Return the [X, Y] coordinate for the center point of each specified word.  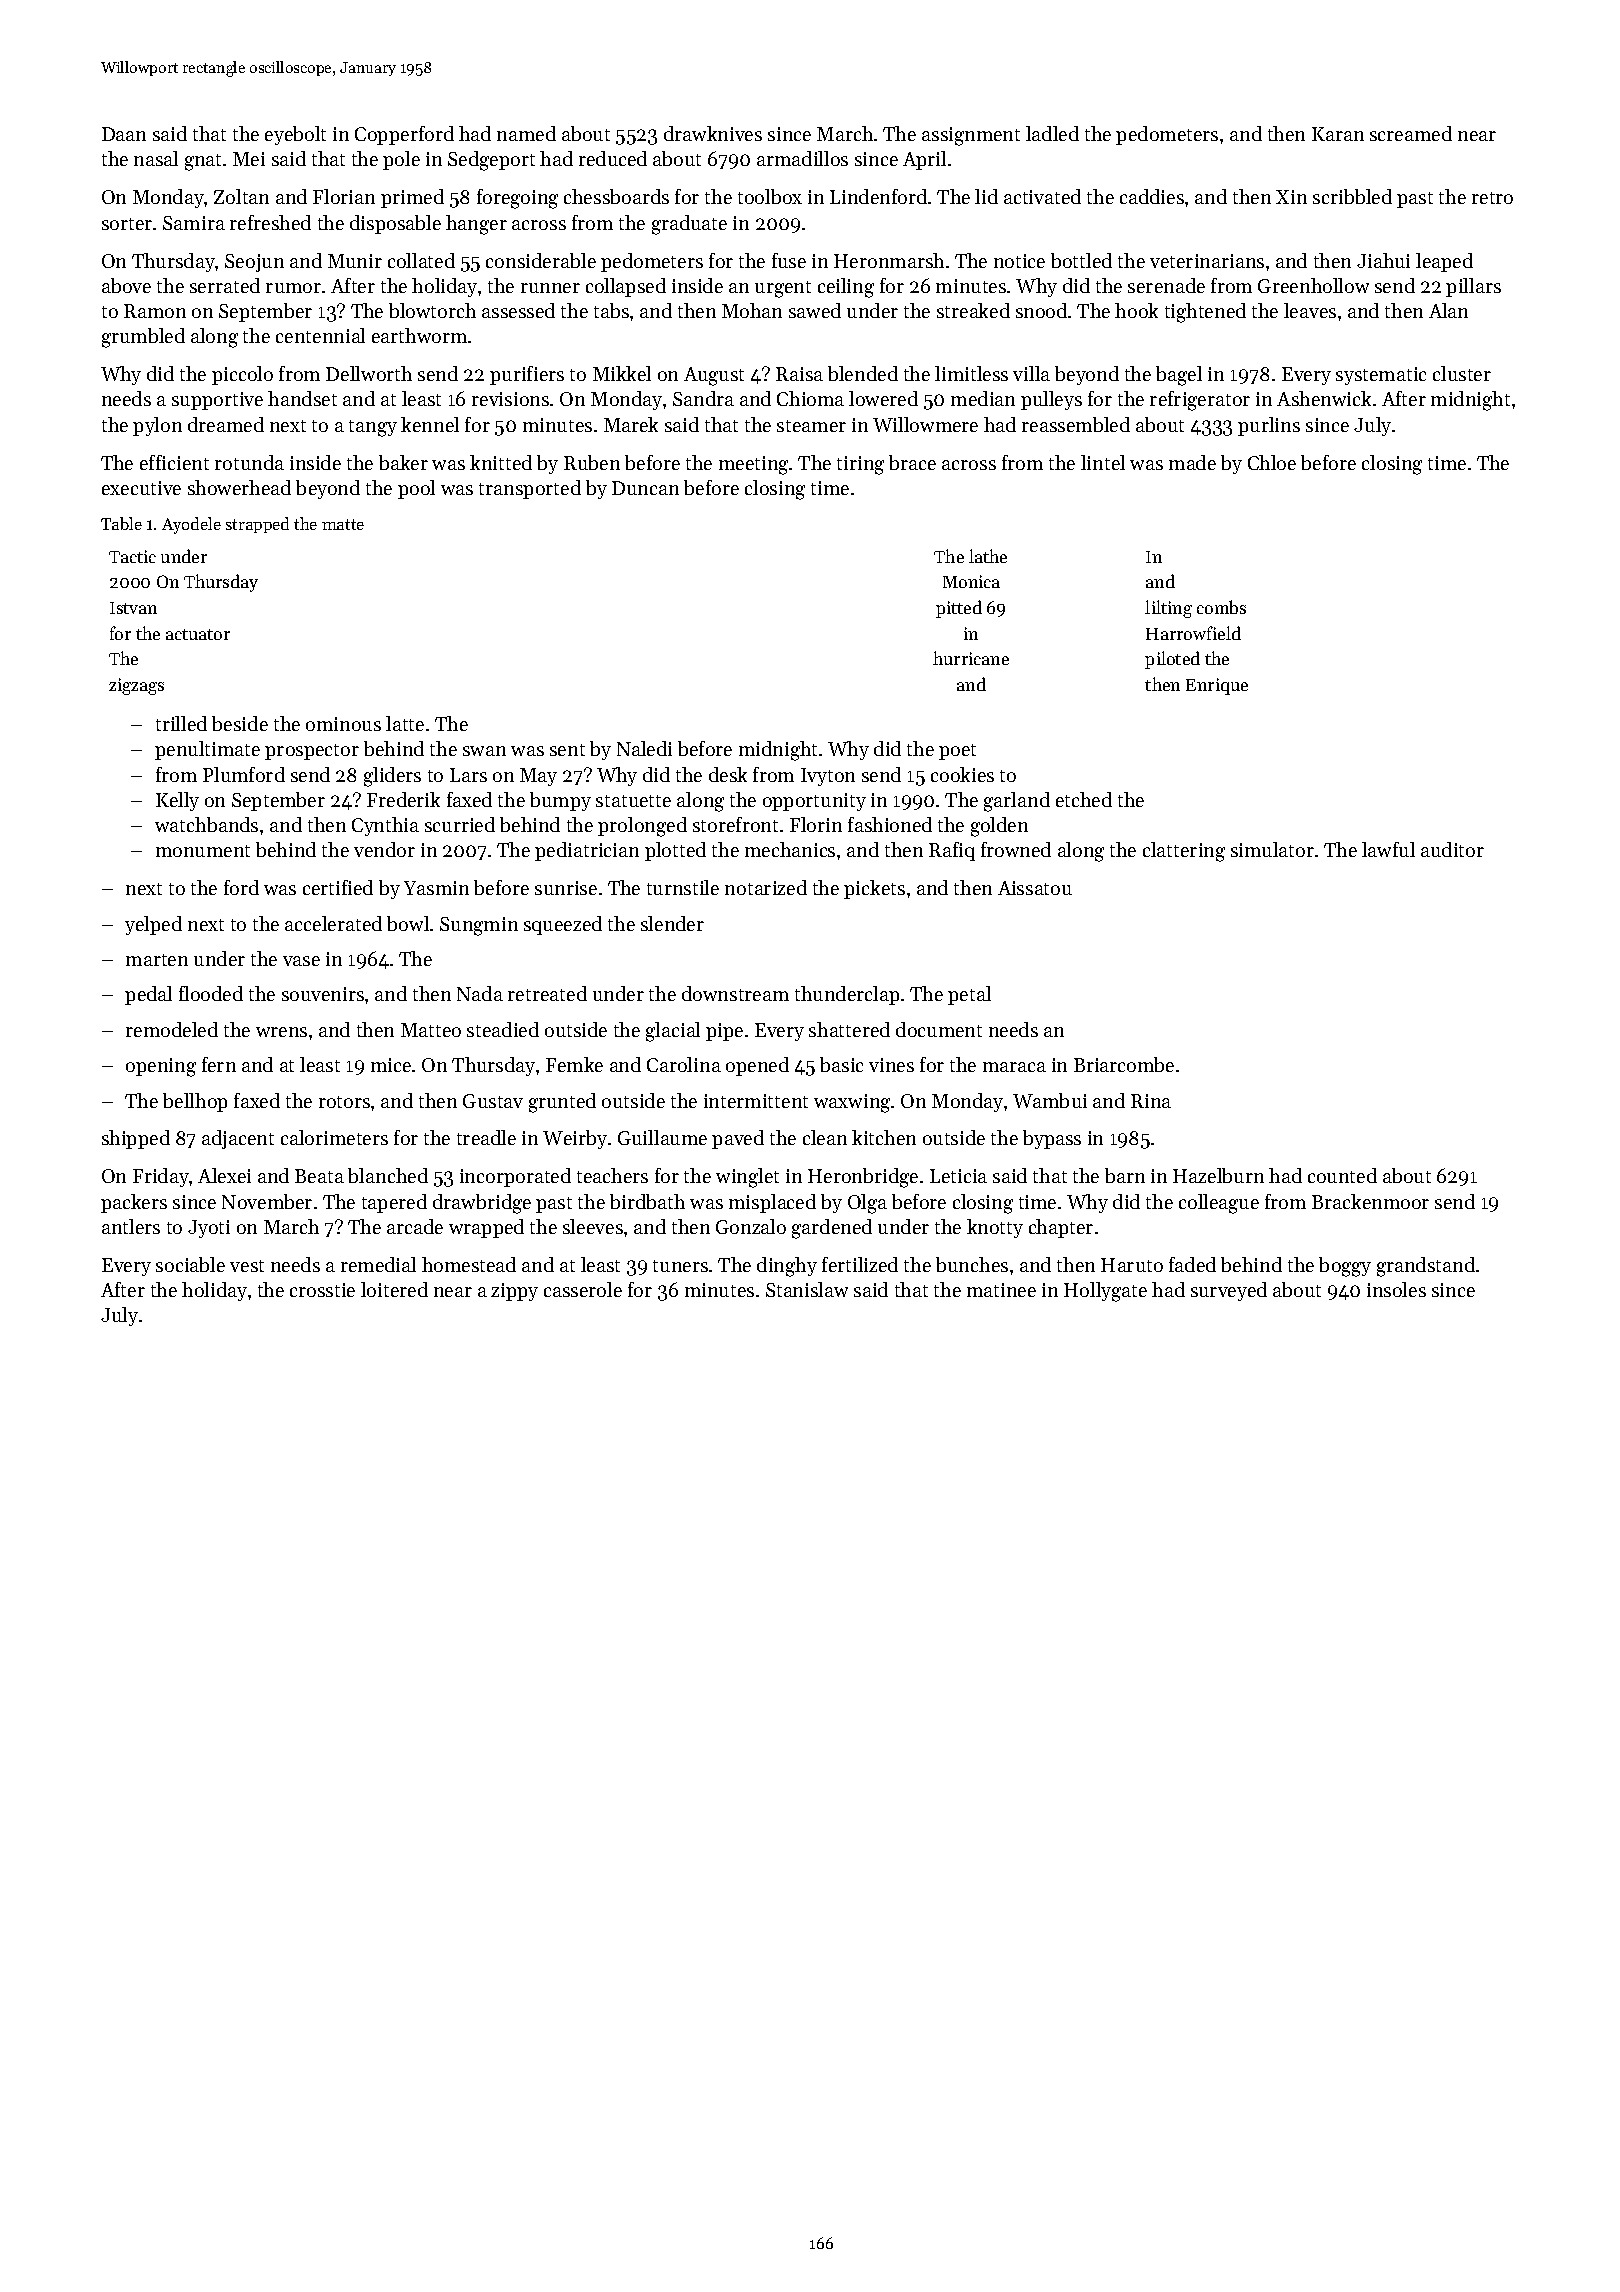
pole [401, 160]
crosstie [322, 1290]
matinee [1001, 1290]
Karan [1338, 134]
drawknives [713, 133]
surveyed [1229, 1291]
